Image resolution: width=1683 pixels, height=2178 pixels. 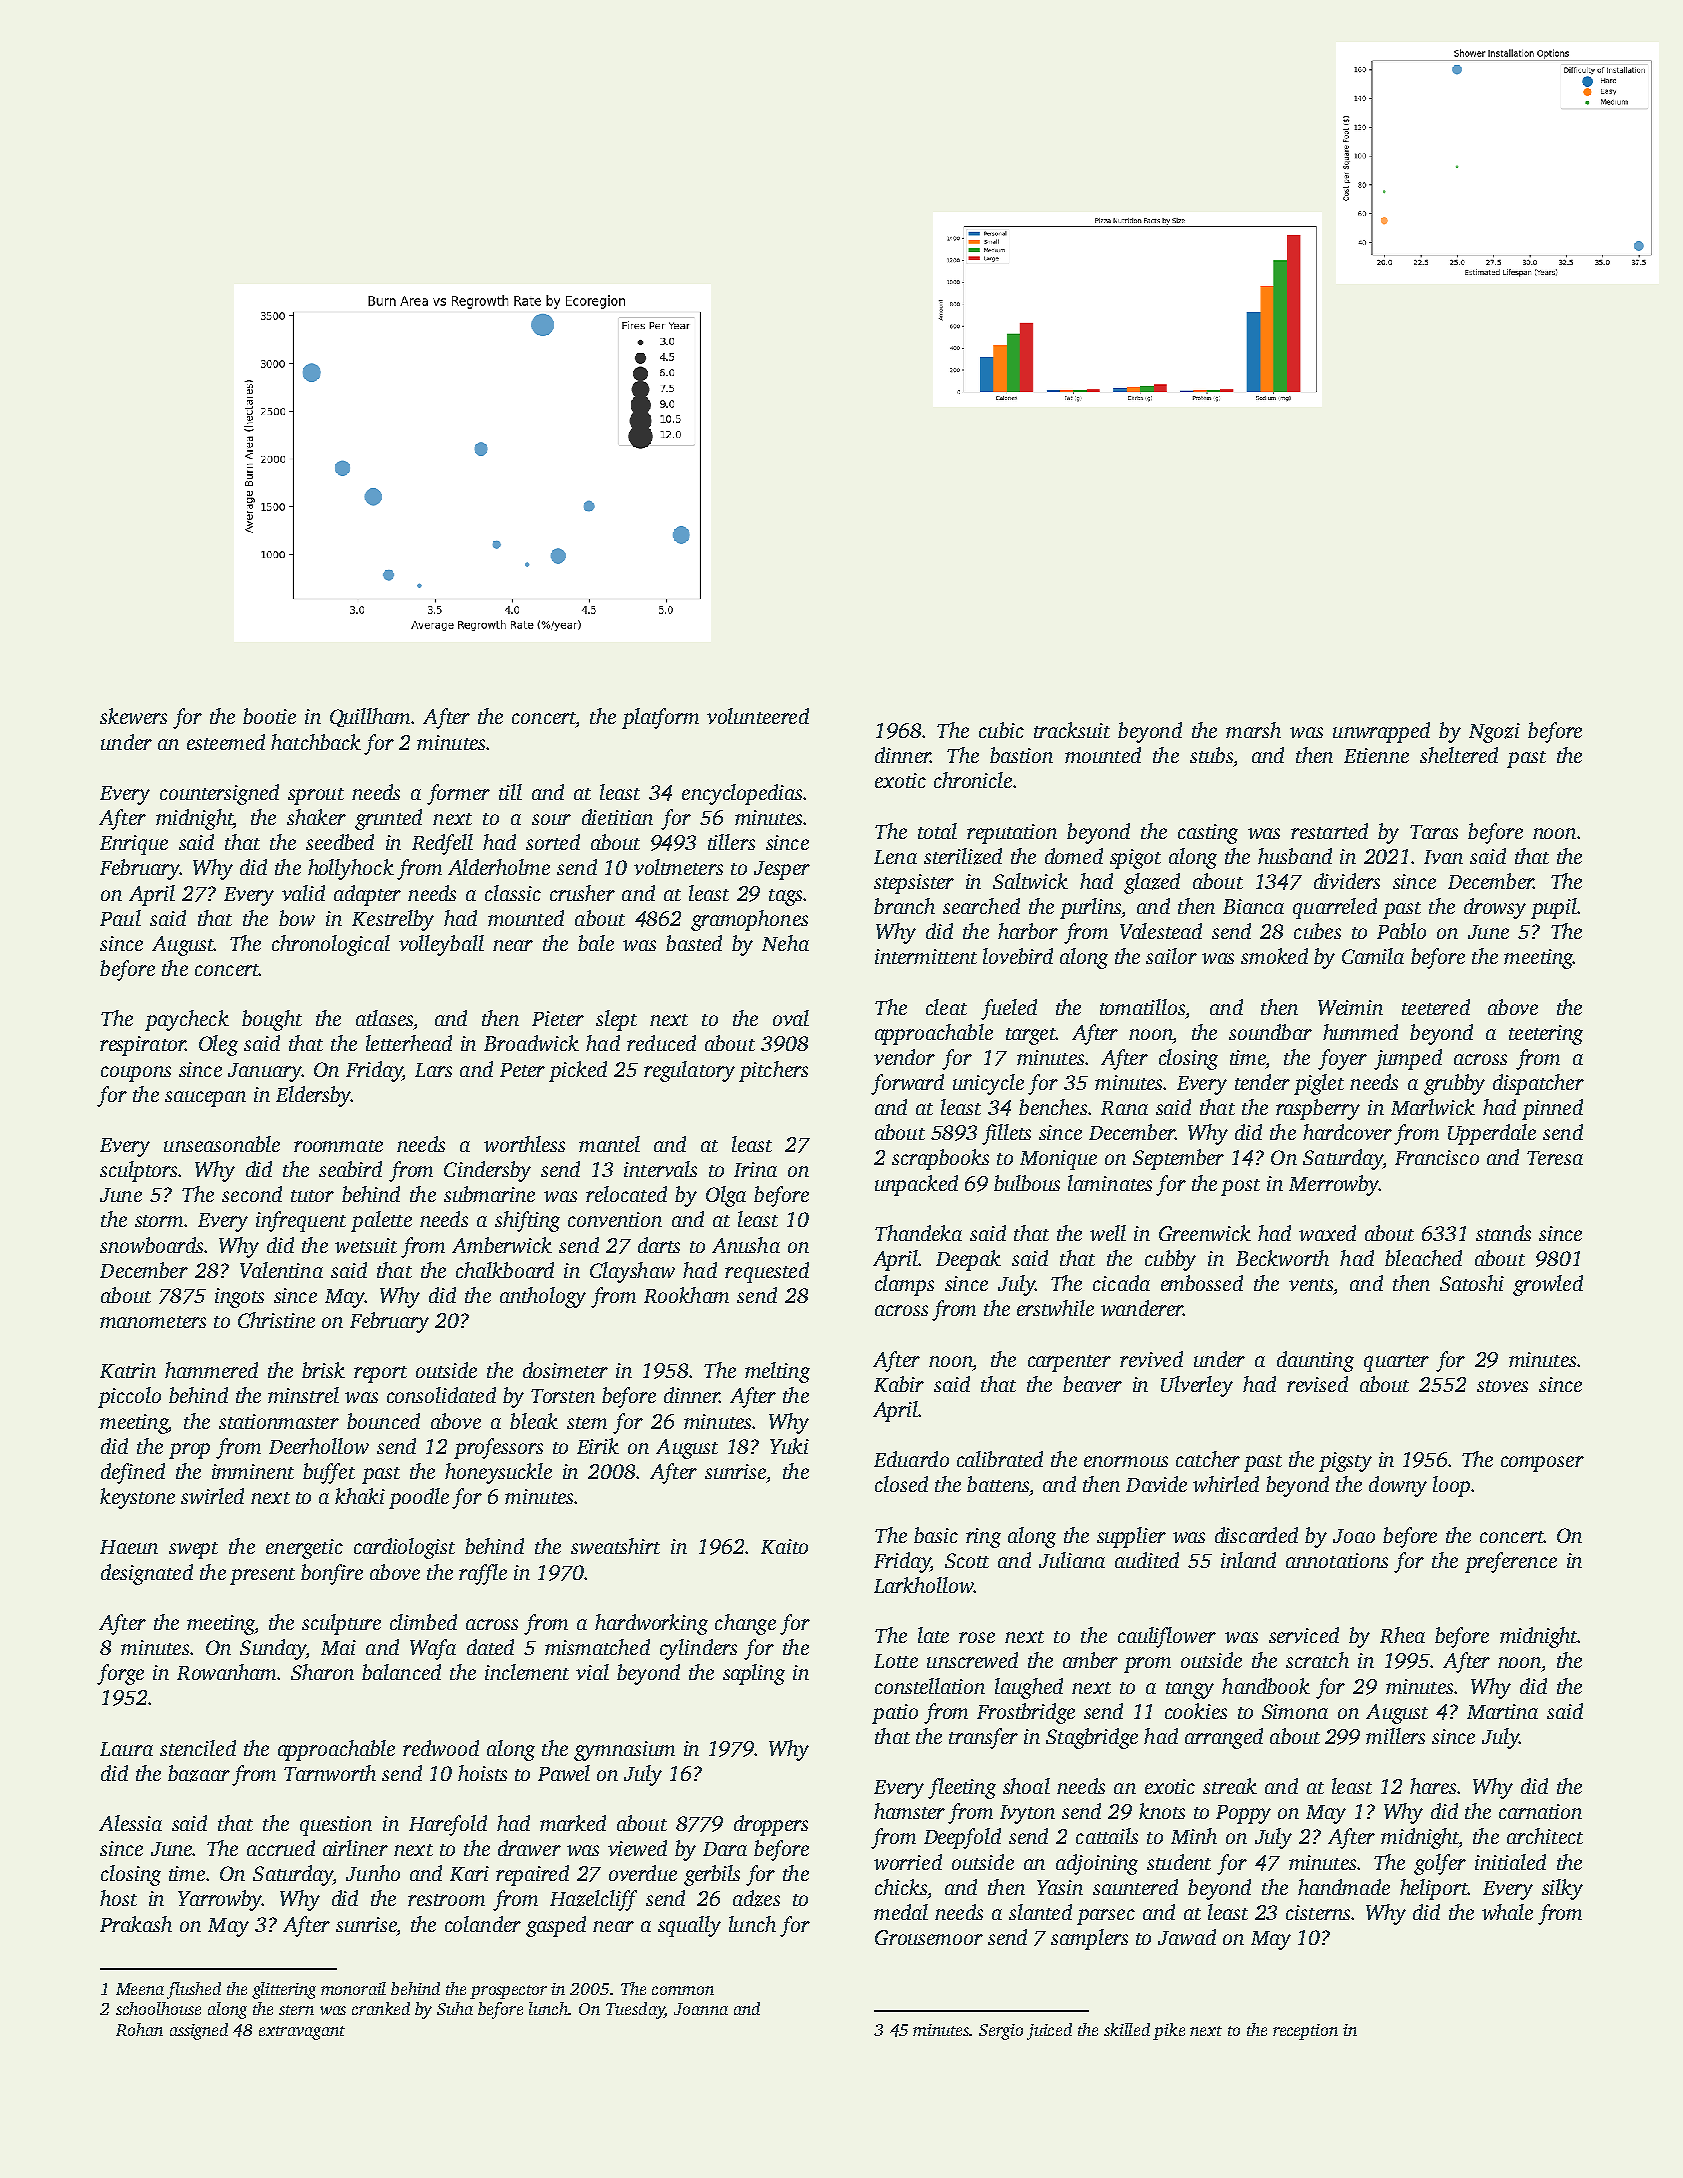 I want to click on cleat, so click(x=946, y=1007).
